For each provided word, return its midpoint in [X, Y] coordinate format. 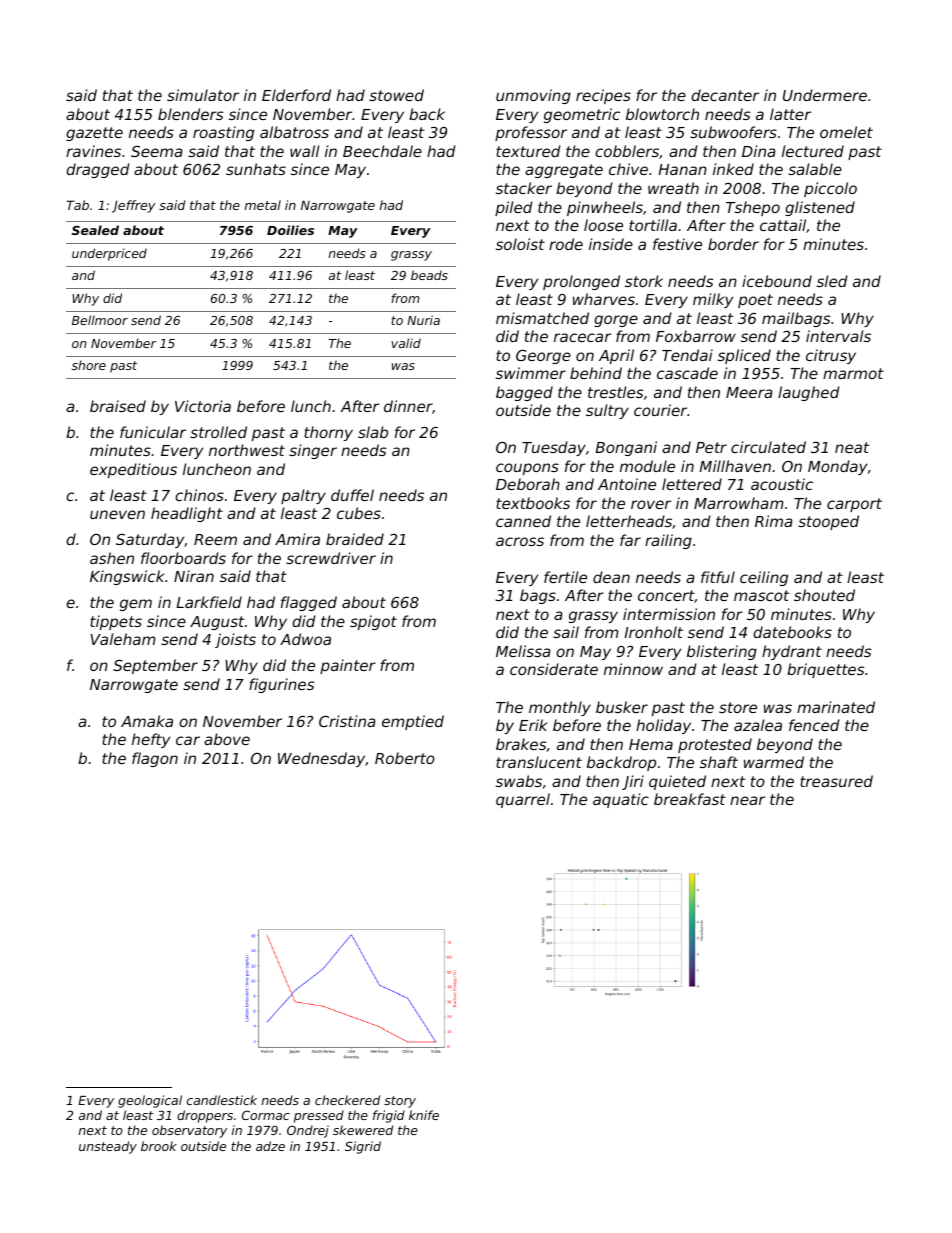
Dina [758, 151]
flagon [155, 759]
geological [150, 1101]
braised [118, 406]
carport [854, 505]
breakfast [690, 799]
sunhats [256, 169]
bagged [524, 393]
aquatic [621, 800]
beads [429, 275]
